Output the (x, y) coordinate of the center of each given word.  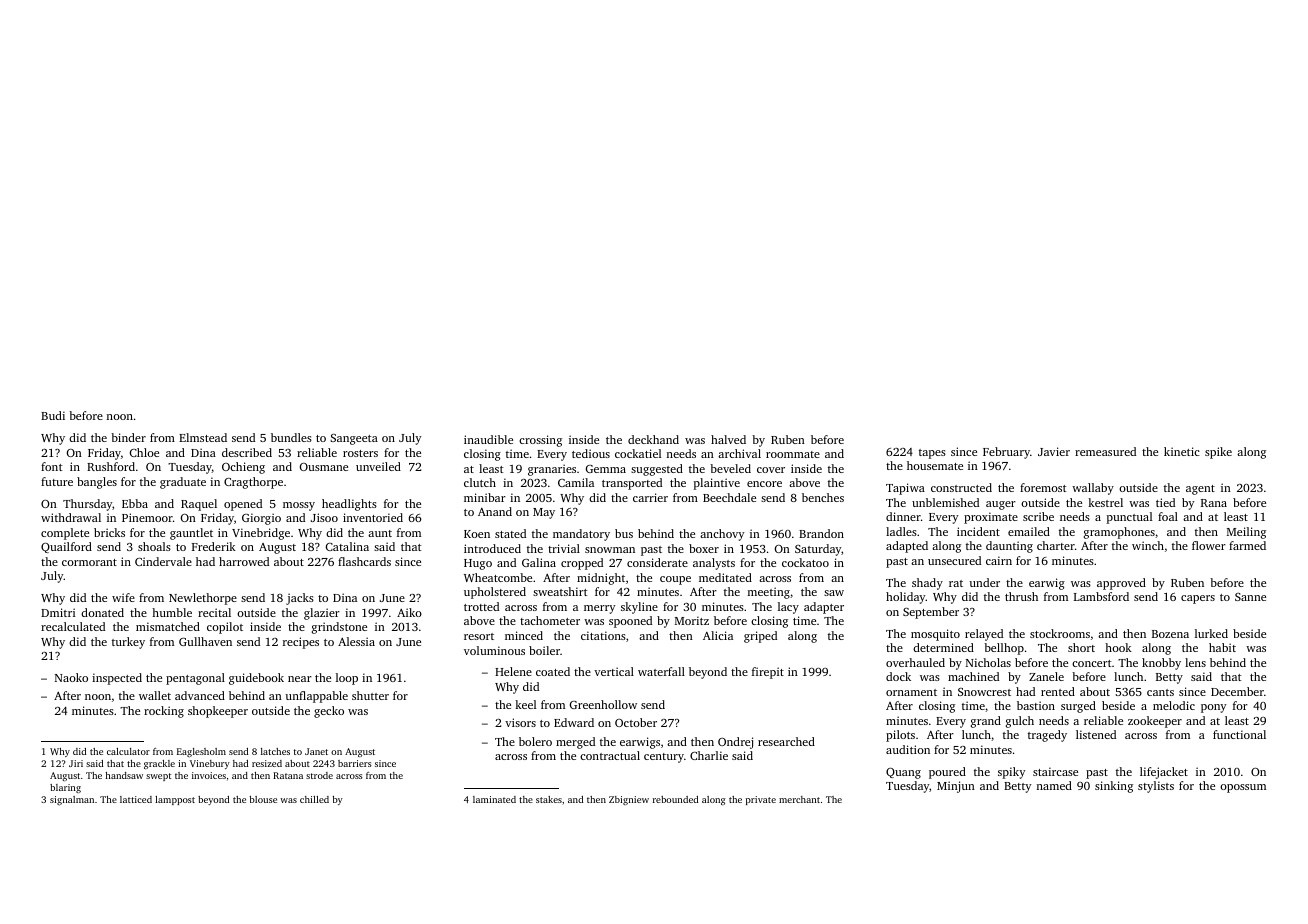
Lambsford (1101, 596)
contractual (610, 755)
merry (599, 609)
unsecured (954, 560)
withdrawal (71, 517)
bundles (291, 437)
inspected (117, 679)
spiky (1011, 773)
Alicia (718, 635)
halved (728, 439)
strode (319, 775)
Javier (1054, 451)
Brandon (821, 533)
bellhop (1004, 649)
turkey (128, 643)
